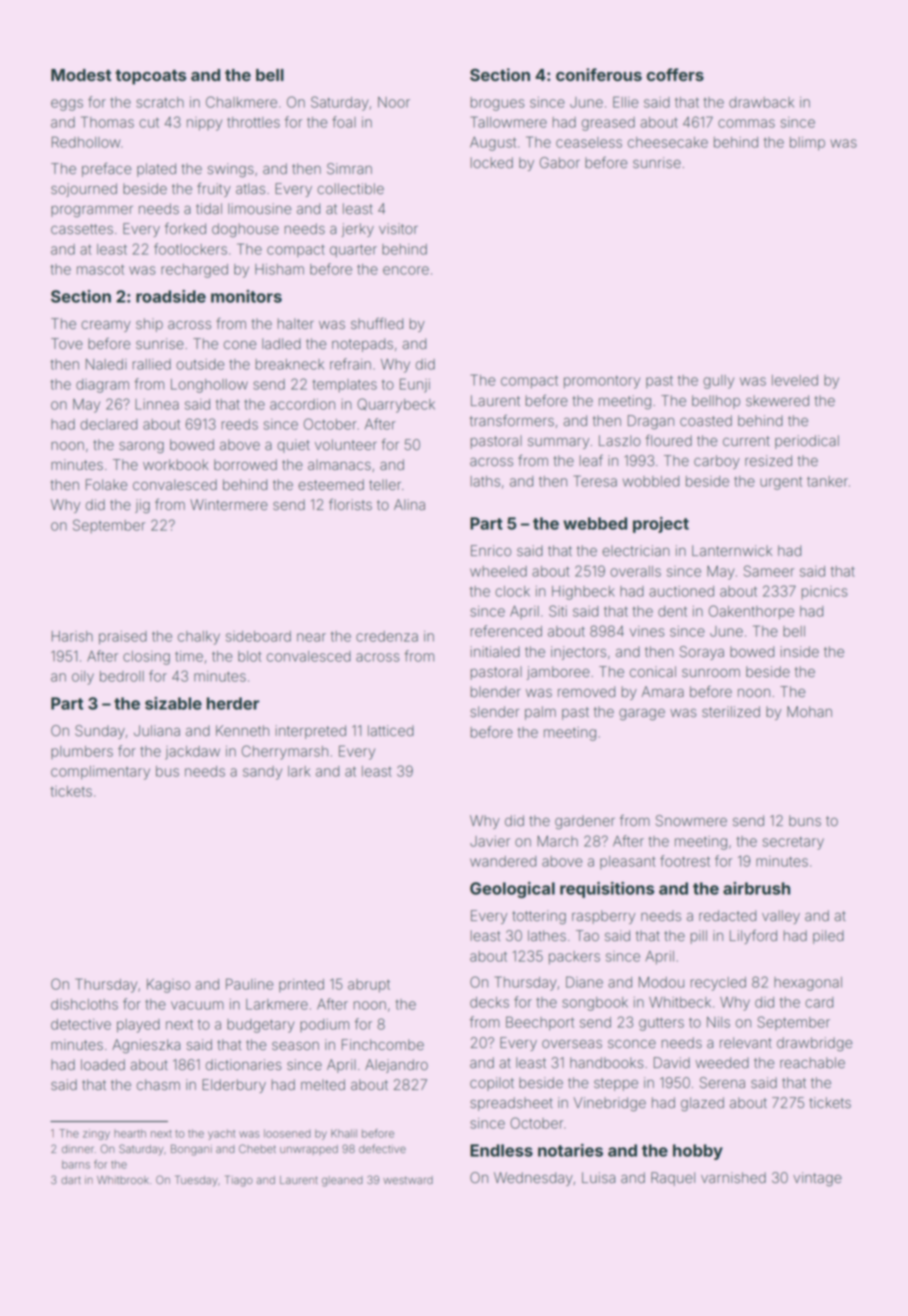 Image resolution: width=908 pixels, height=1316 pixels. Describe the element at coordinates (107, 485) in the screenshot. I see `Folake` at that location.
